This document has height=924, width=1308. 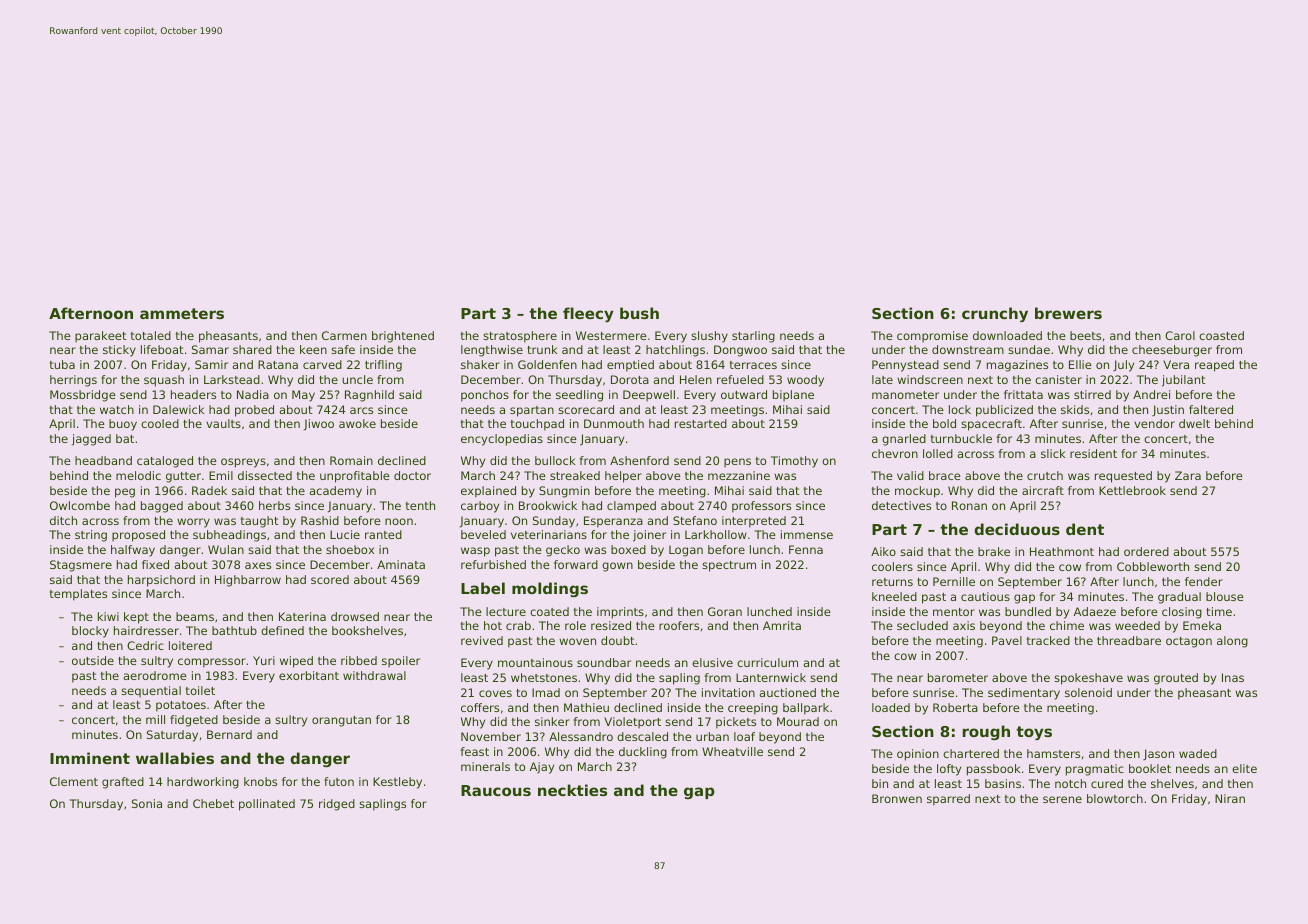 What do you see at coordinates (922, 625) in the document?
I see `secluded` at bounding box center [922, 625].
